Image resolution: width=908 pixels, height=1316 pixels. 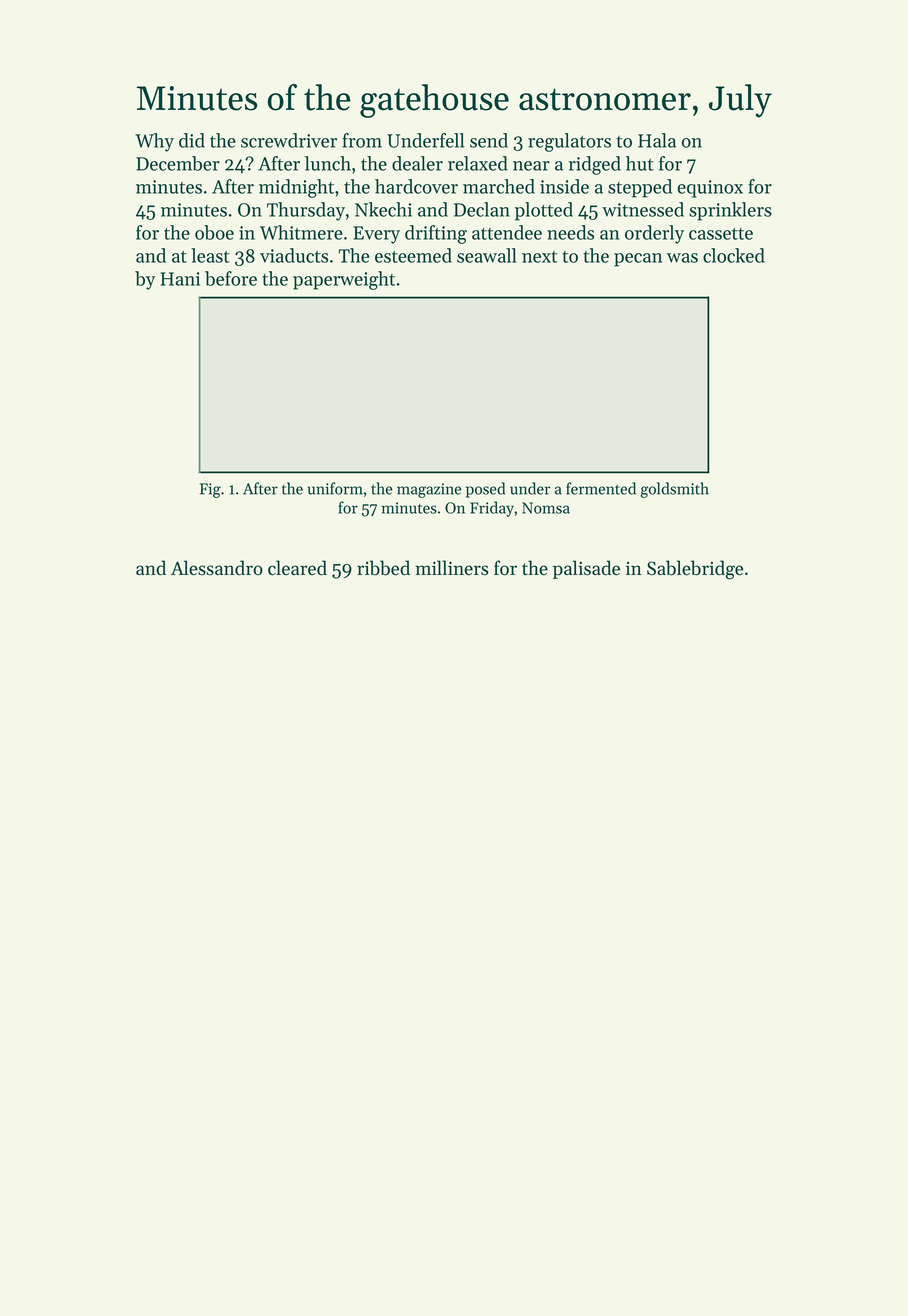 I want to click on Hala, so click(x=657, y=140).
